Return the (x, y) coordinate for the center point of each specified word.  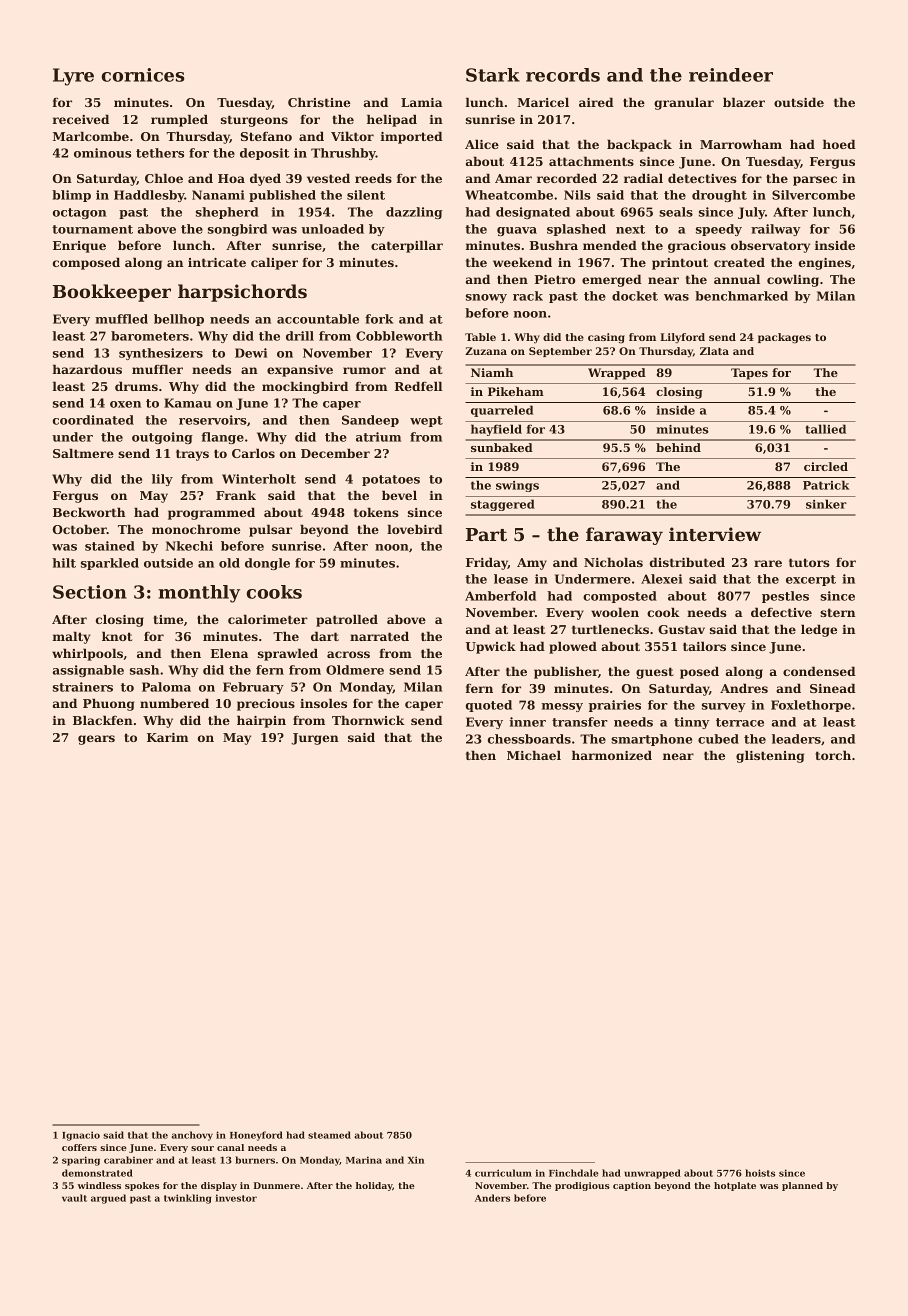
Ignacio (81, 1136)
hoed (839, 144)
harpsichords (242, 293)
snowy (486, 298)
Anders (492, 1198)
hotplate (735, 1186)
